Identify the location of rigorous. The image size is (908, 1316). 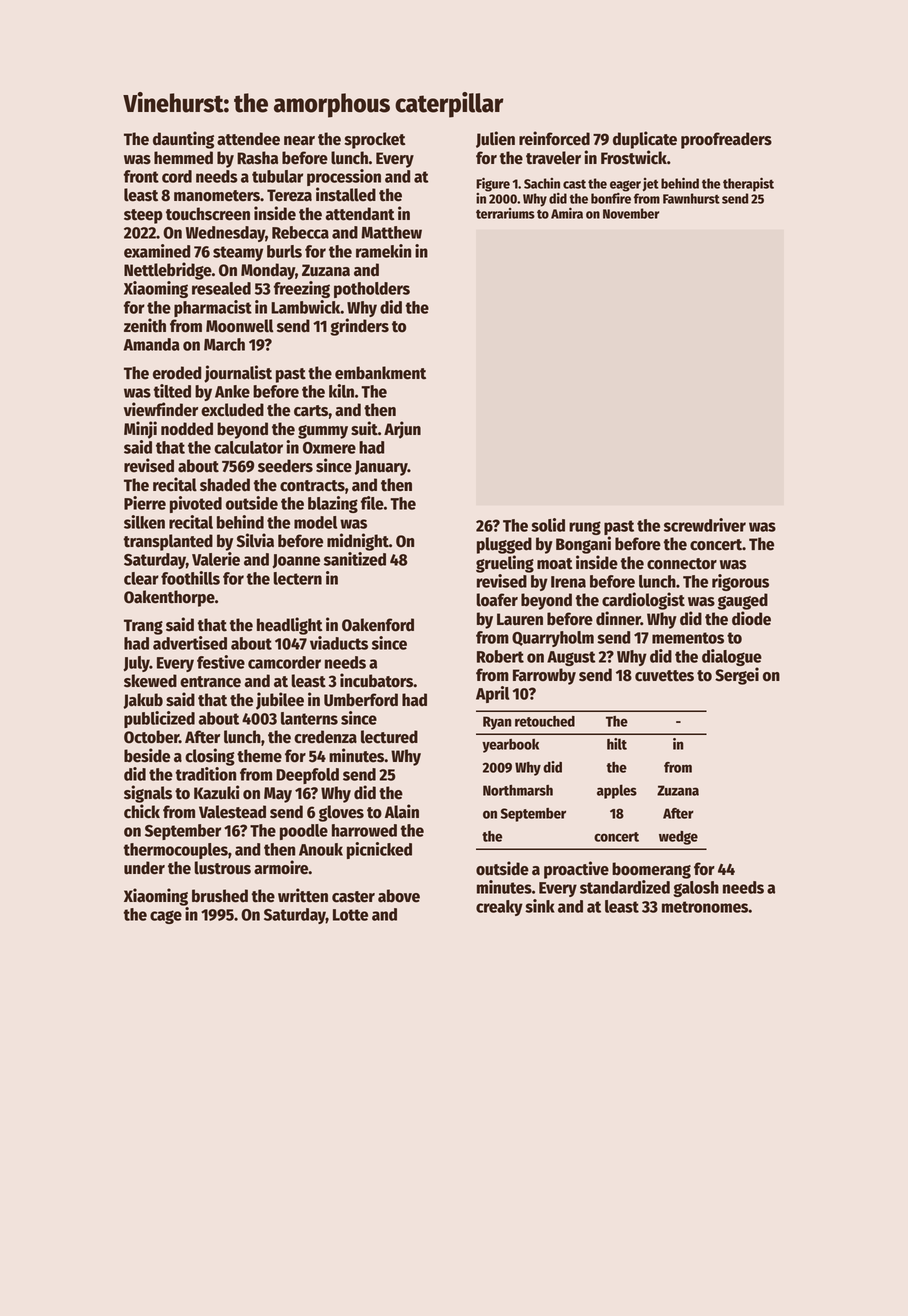
(740, 582).
